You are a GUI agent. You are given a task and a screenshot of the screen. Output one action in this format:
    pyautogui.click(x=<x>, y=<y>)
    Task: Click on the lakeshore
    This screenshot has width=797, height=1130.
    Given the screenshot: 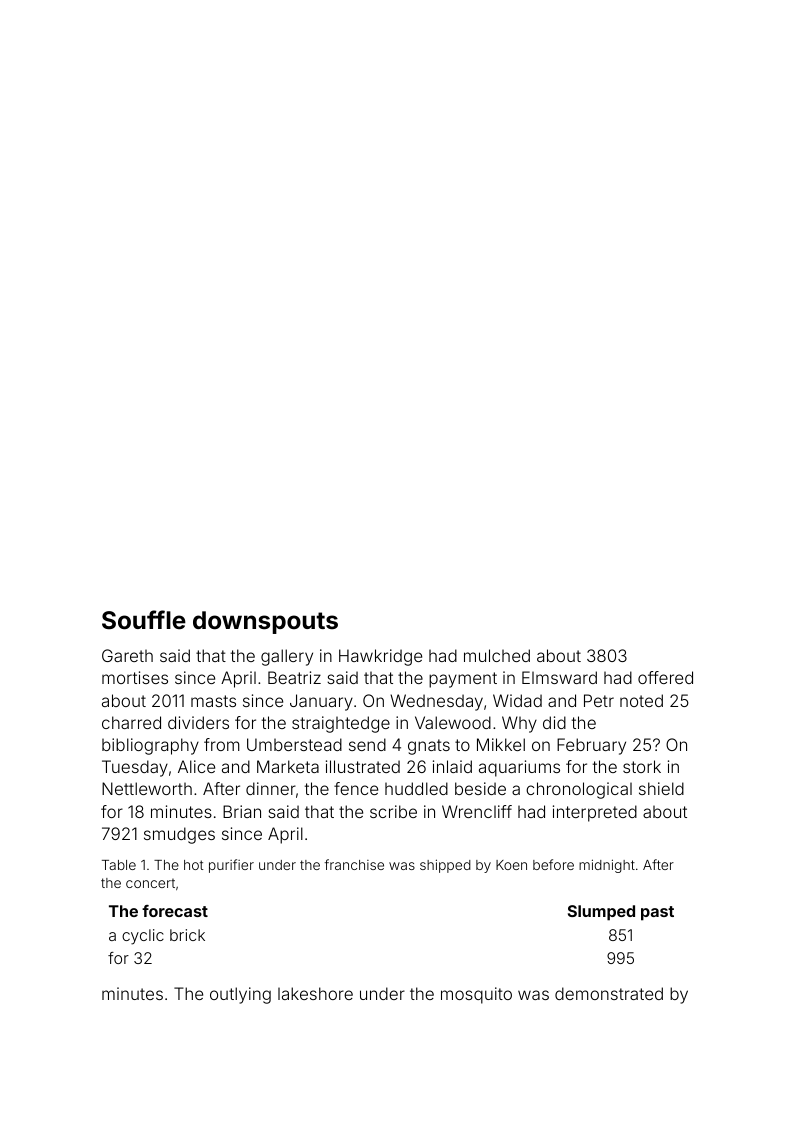 What is the action you would take?
    pyautogui.click(x=315, y=993)
